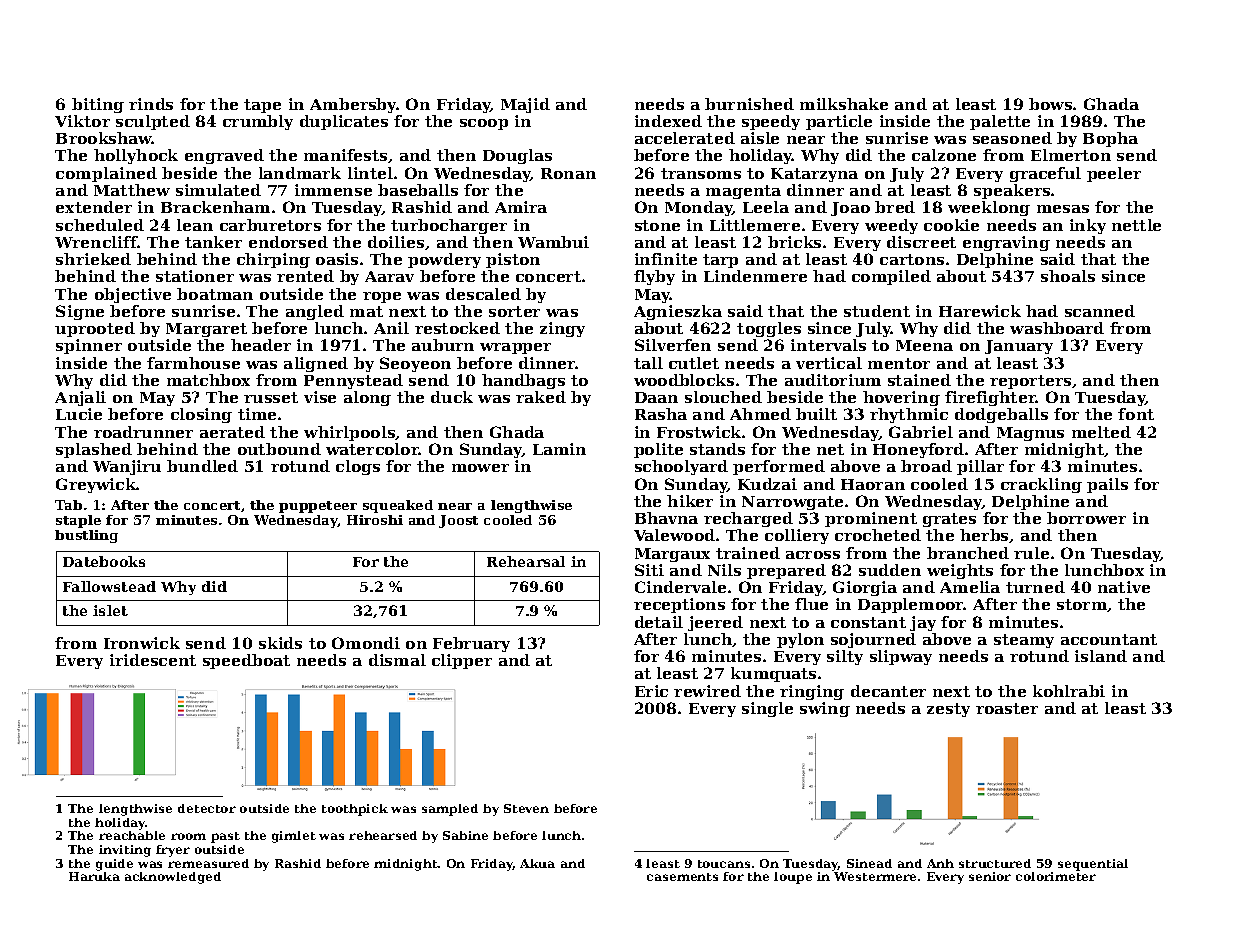 This screenshot has width=1233, height=952. I want to click on Haruka, so click(94, 876).
